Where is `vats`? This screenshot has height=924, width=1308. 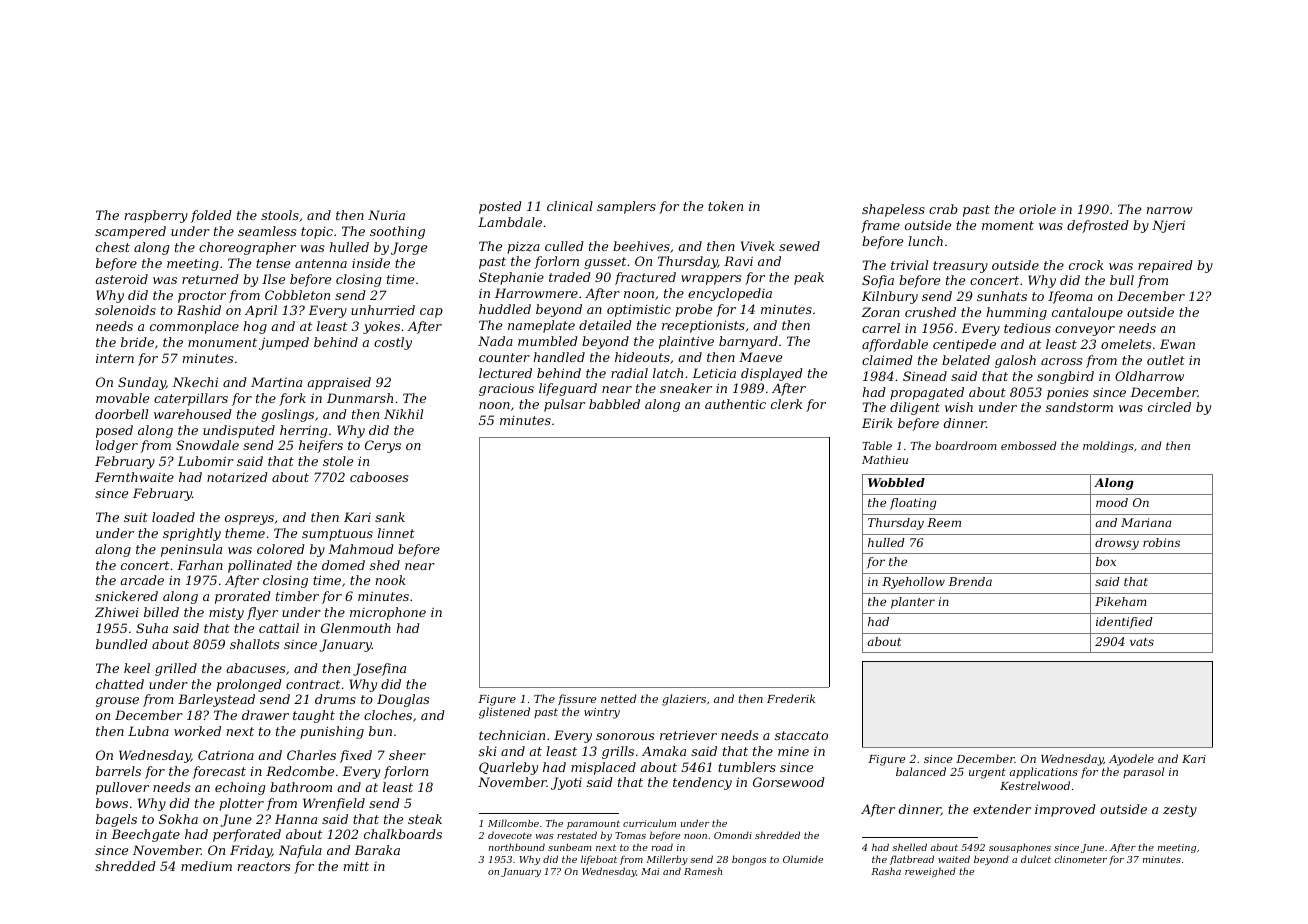 vats is located at coordinates (1142, 642).
